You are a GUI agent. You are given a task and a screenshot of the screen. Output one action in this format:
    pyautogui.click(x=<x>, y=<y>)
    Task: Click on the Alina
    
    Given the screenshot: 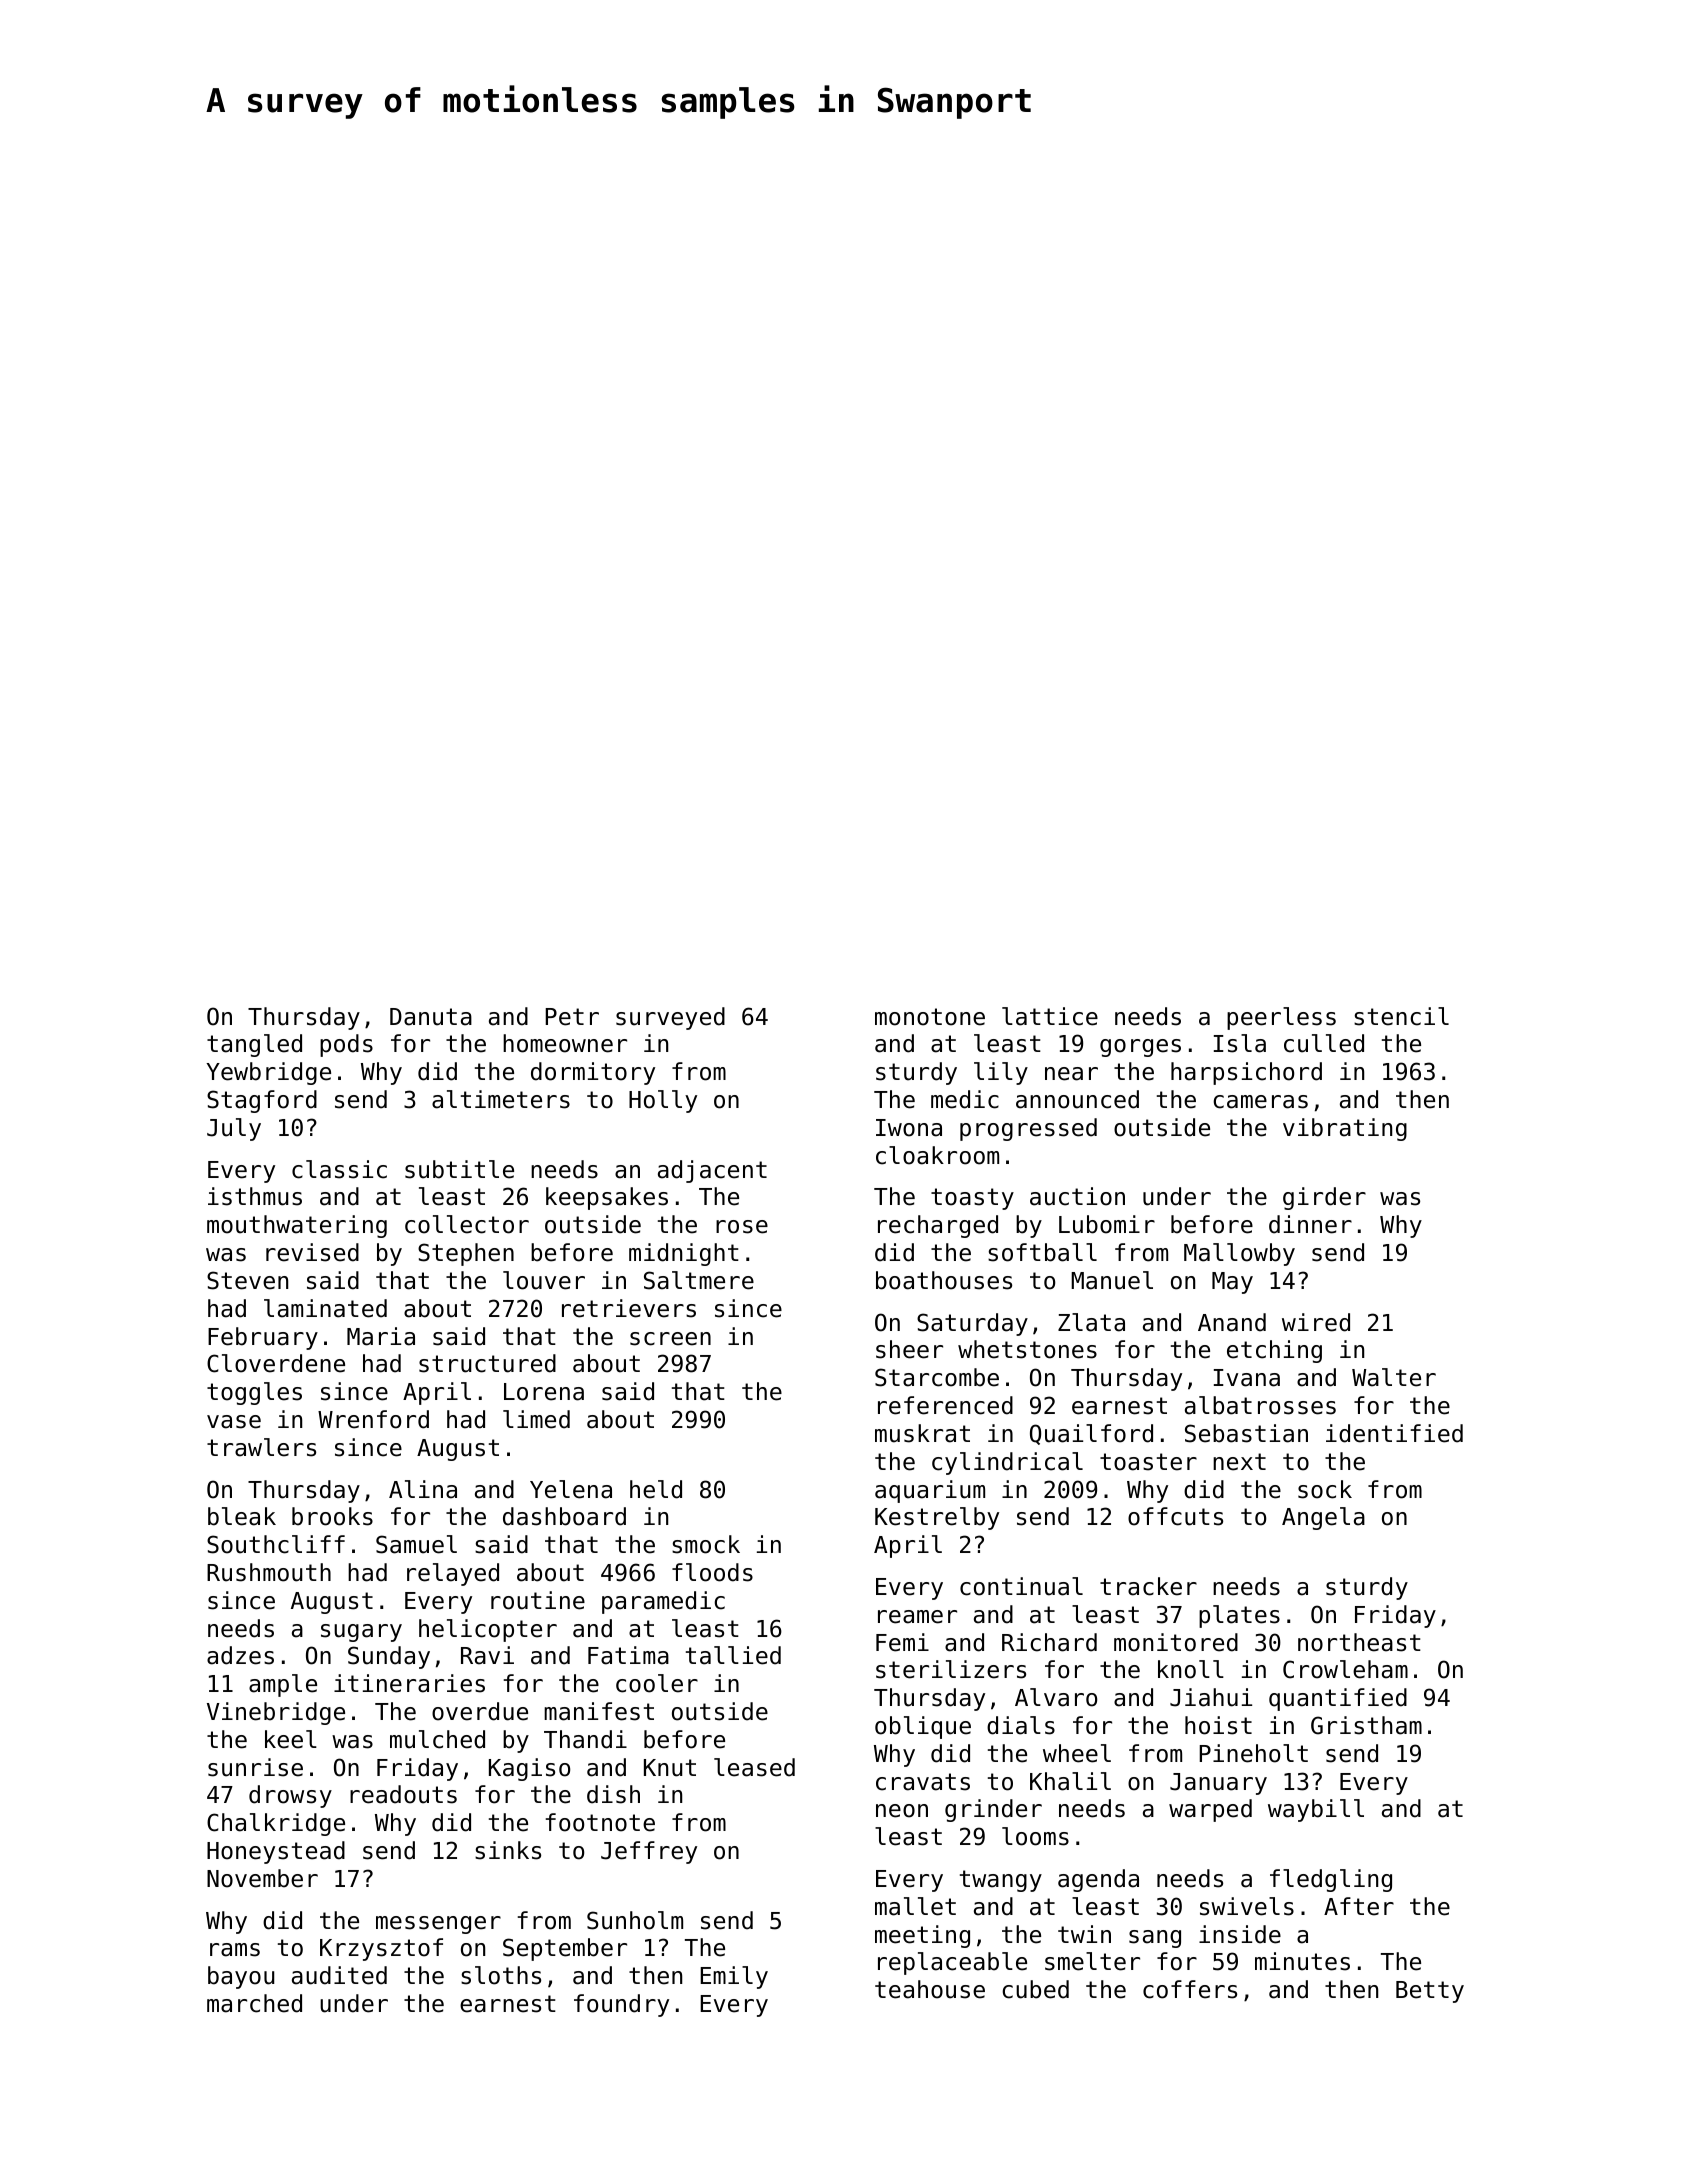 What is the action you would take?
    pyautogui.click(x=423, y=1489)
